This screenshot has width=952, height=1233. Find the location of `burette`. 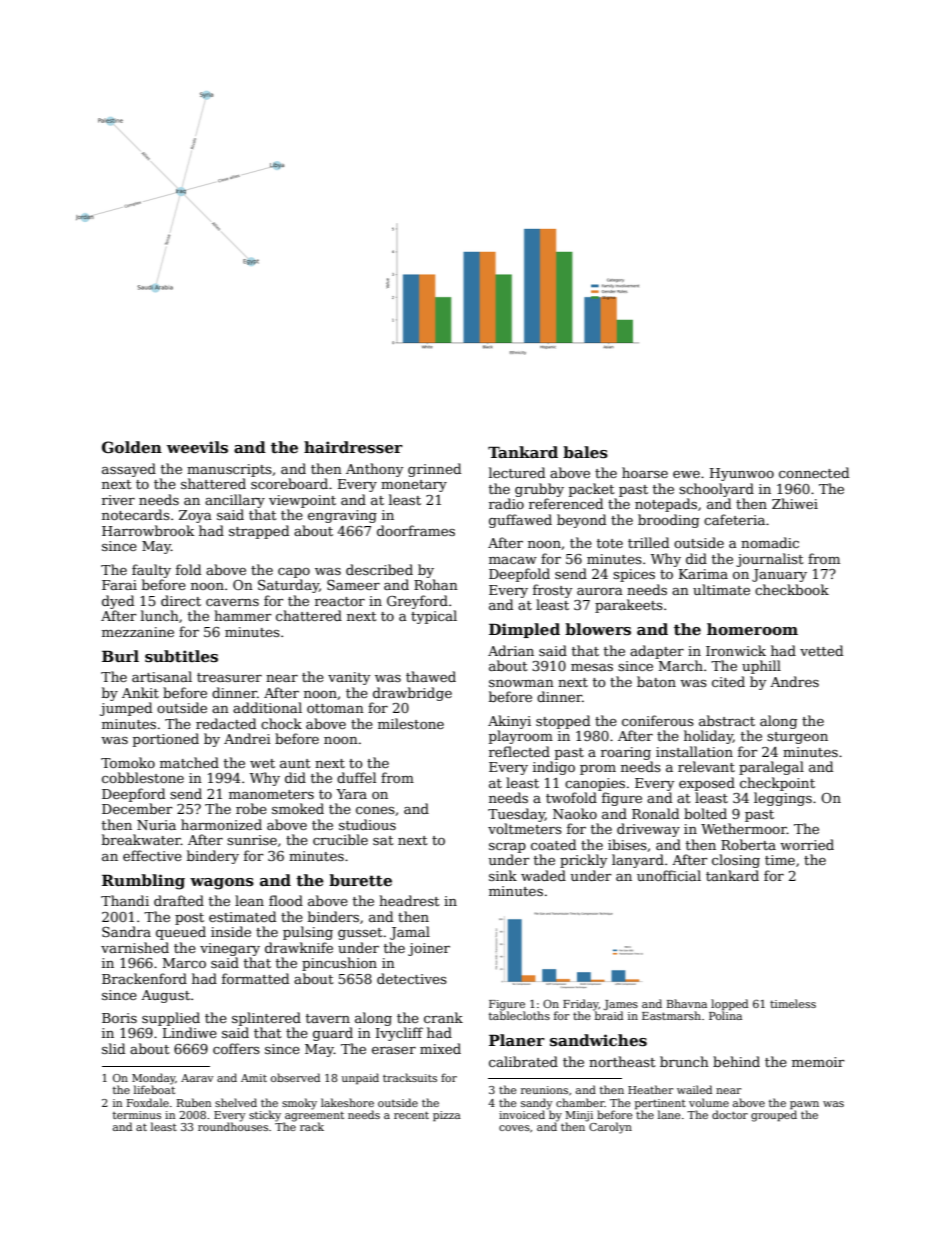

burette is located at coordinates (360, 880).
